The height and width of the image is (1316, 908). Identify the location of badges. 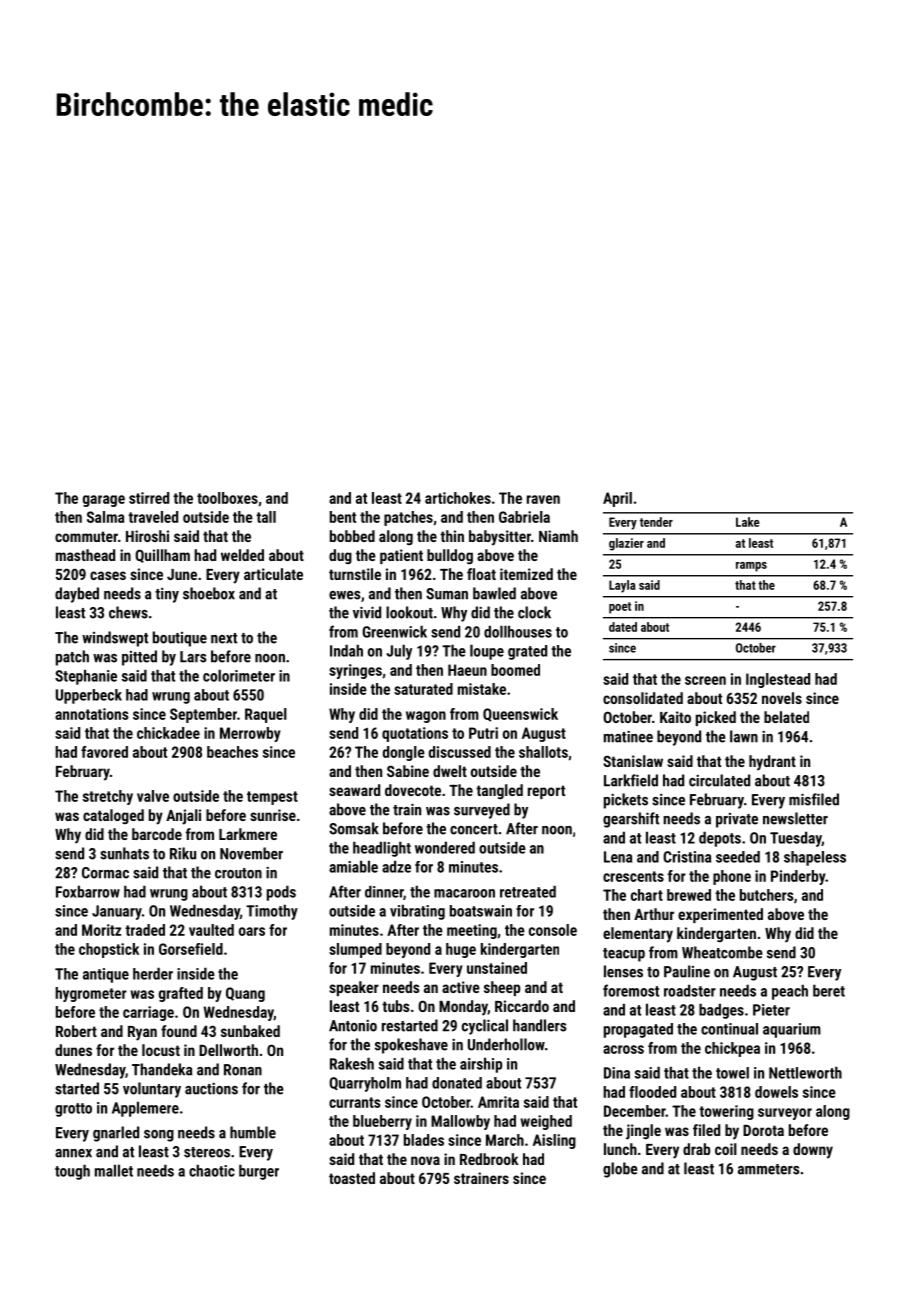
(721, 1011).
